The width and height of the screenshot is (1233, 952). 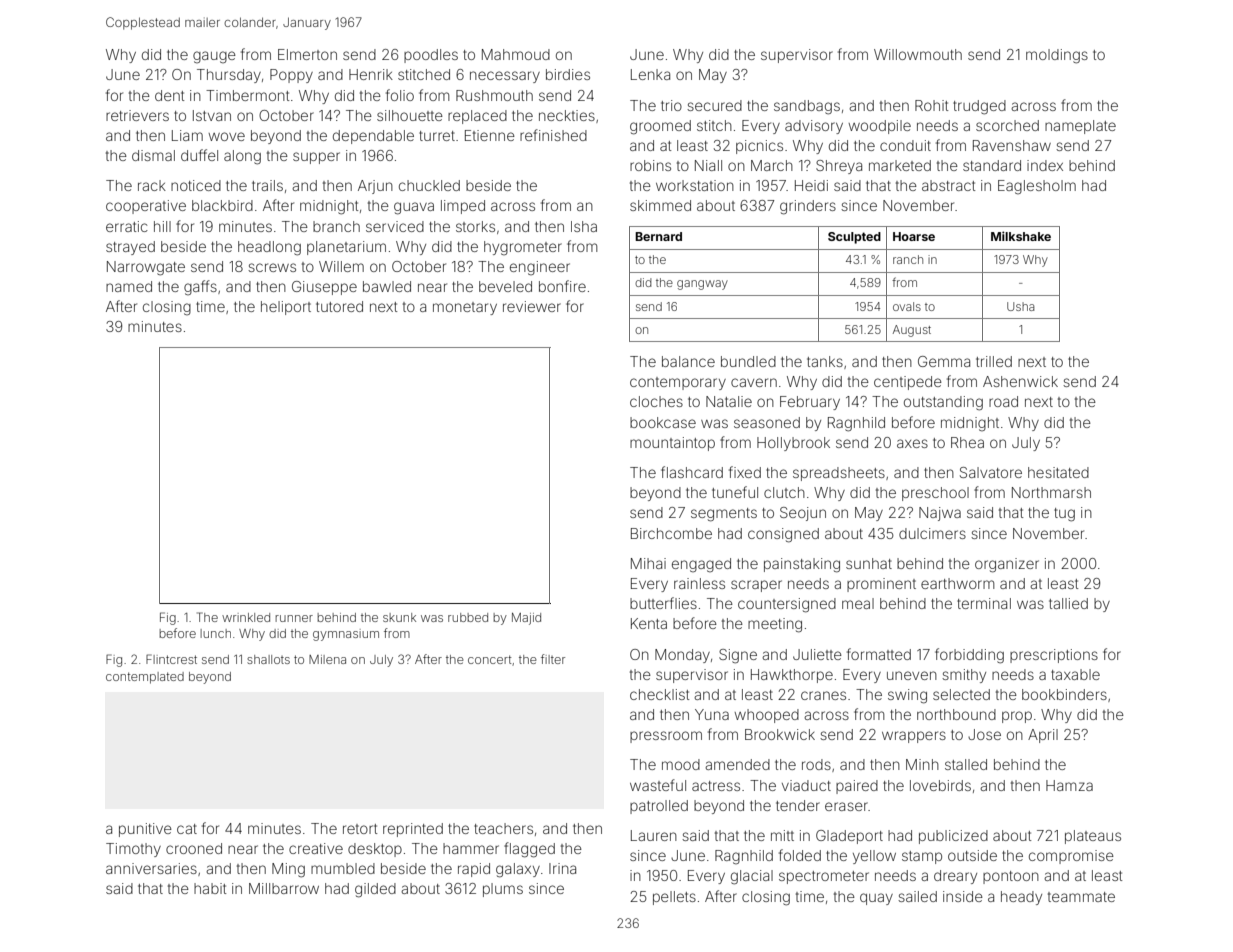 What do you see at coordinates (912, 331) in the screenshot?
I see `August` at bounding box center [912, 331].
